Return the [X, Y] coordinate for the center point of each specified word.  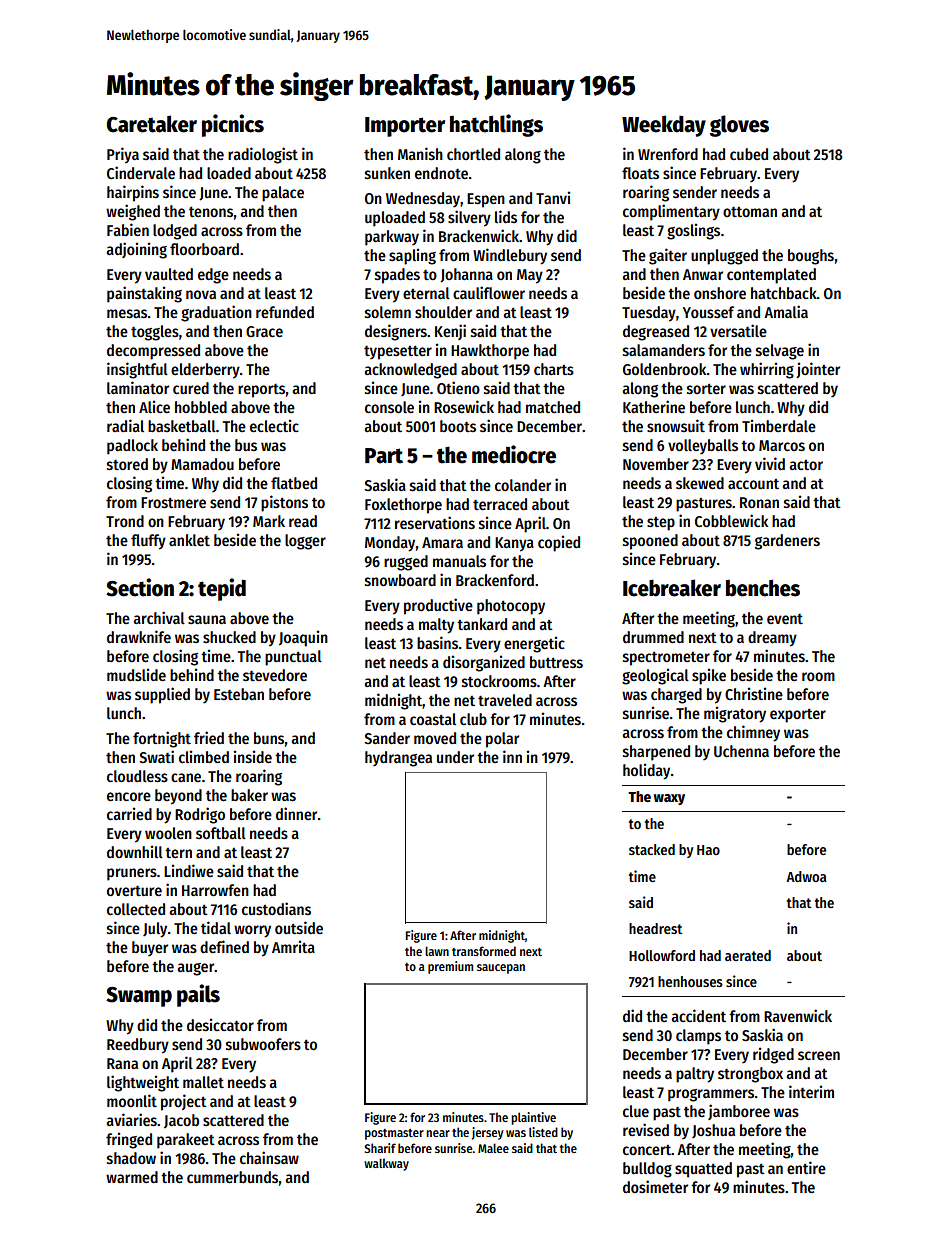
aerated [748, 955]
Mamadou [202, 464]
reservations [435, 523]
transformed [484, 951]
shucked [229, 637]
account [753, 484]
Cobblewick [731, 520]
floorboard [204, 249]
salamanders [664, 350]
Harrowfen [215, 890]
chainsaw [269, 1157]
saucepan [501, 969]
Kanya [514, 544]
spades [397, 276]
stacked [652, 849]
